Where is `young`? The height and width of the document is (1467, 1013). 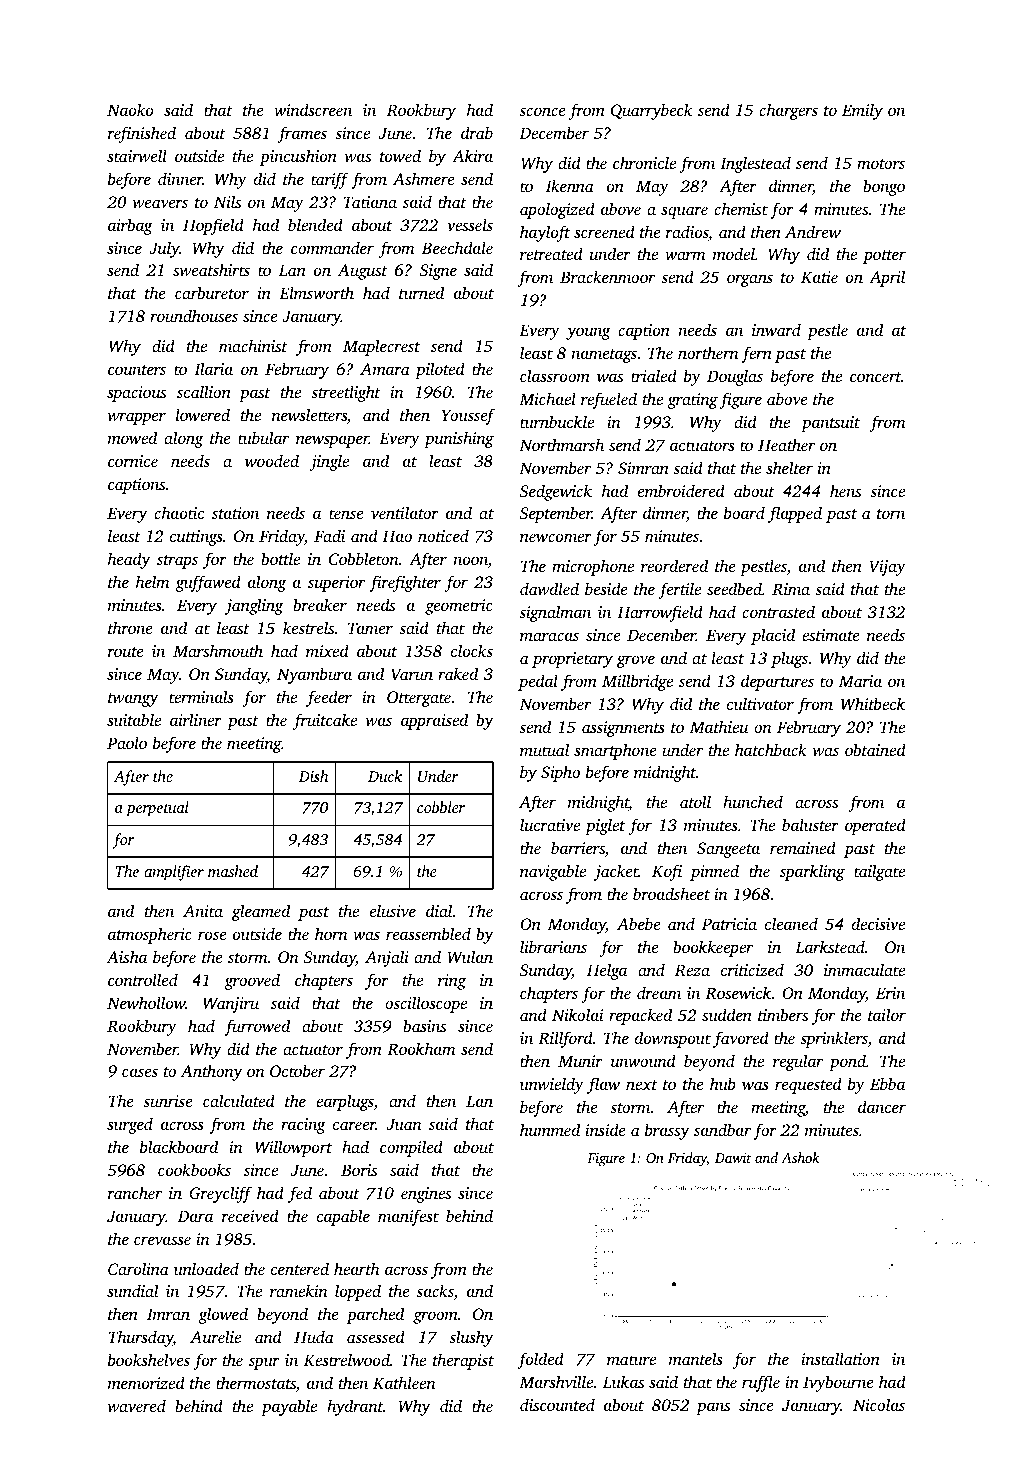 young is located at coordinates (588, 333).
